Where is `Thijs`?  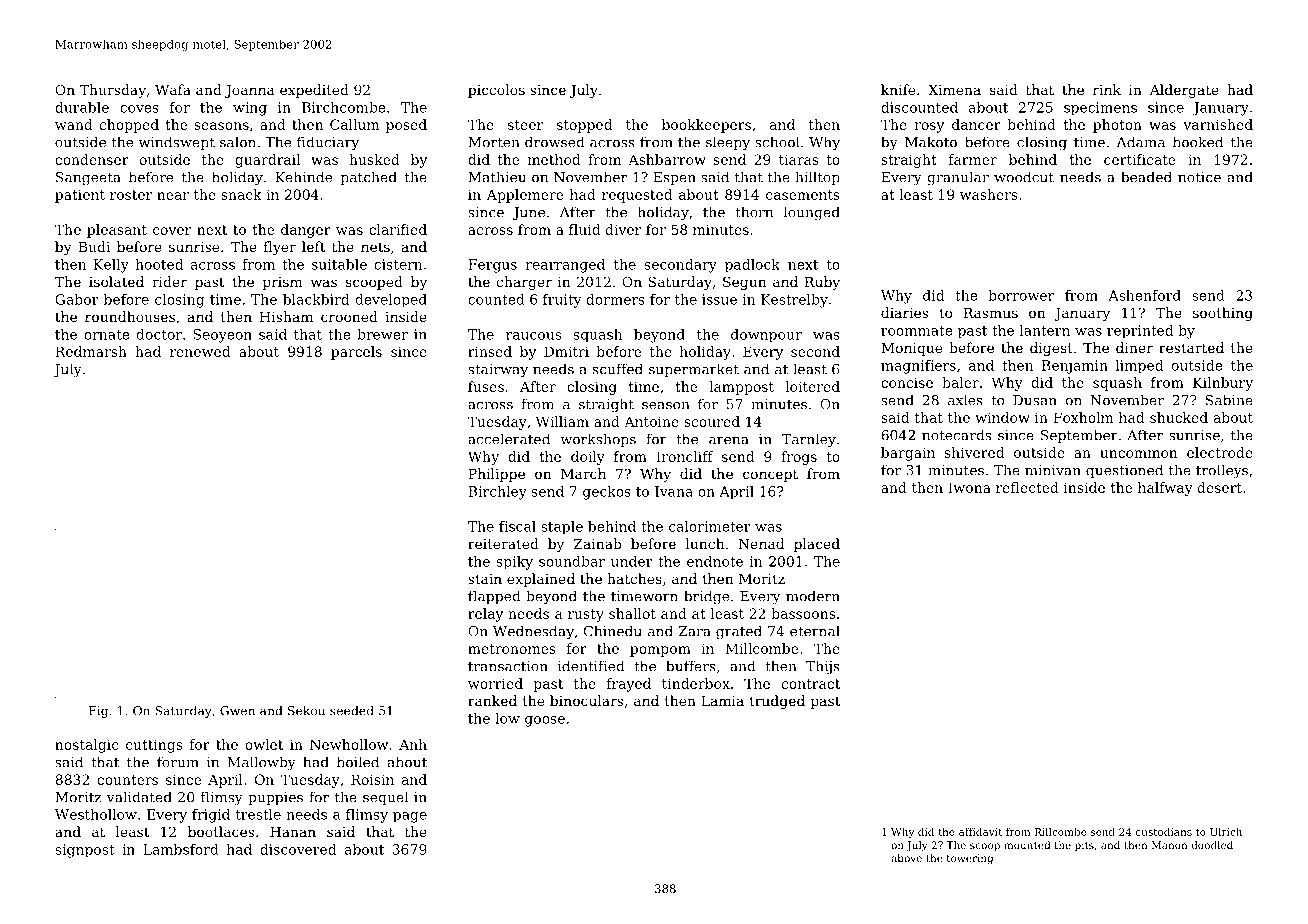
Thijs is located at coordinates (823, 667).
